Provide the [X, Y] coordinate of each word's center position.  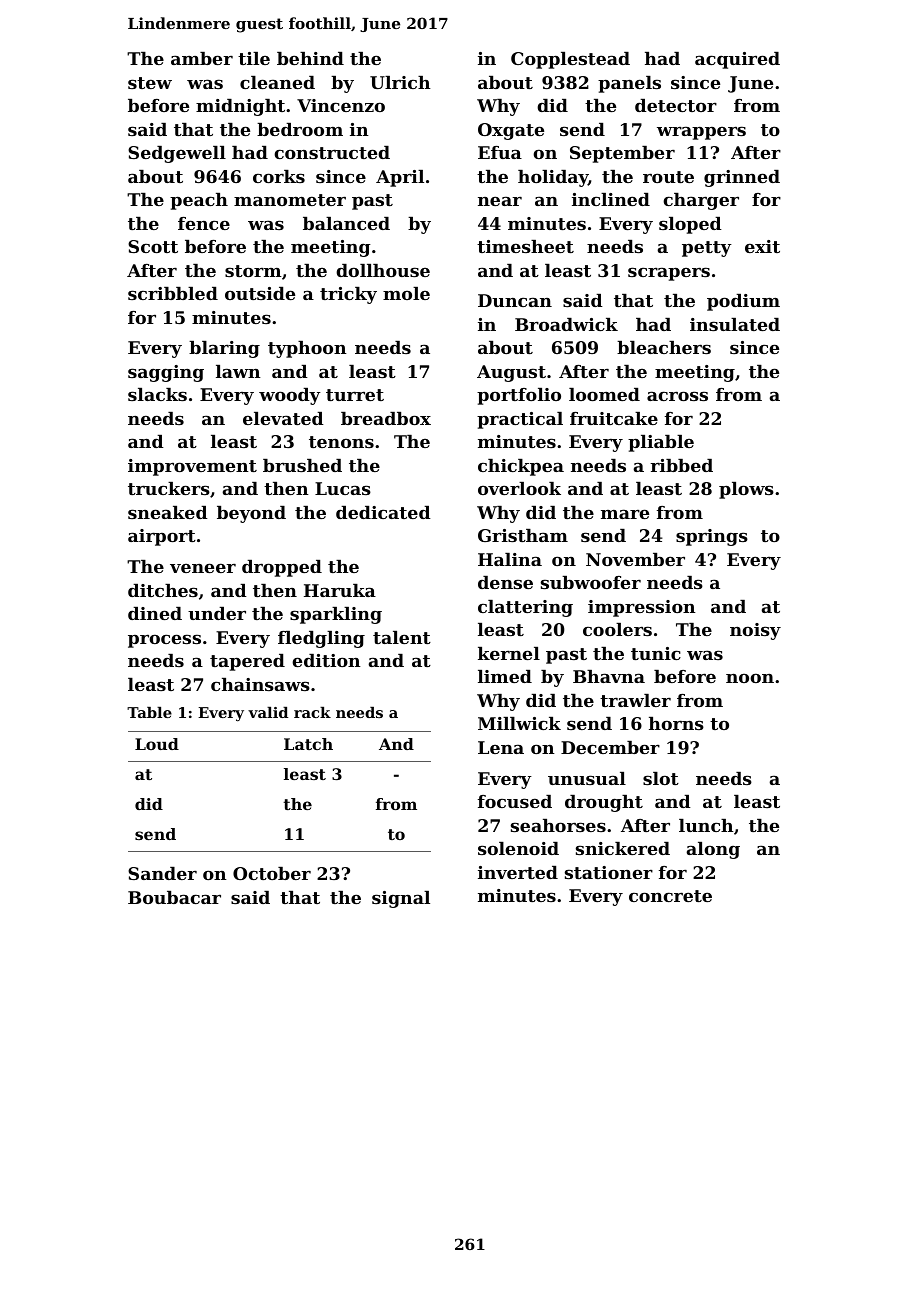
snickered [623, 848]
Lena [501, 747]
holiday [553, 178]
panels [629, 84]
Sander [162, 873]
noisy [755, 631]
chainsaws [260, 684]
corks [279, 176]
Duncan [515, 300]
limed [505, 676]
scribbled [173, 293]
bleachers [664, 347]
